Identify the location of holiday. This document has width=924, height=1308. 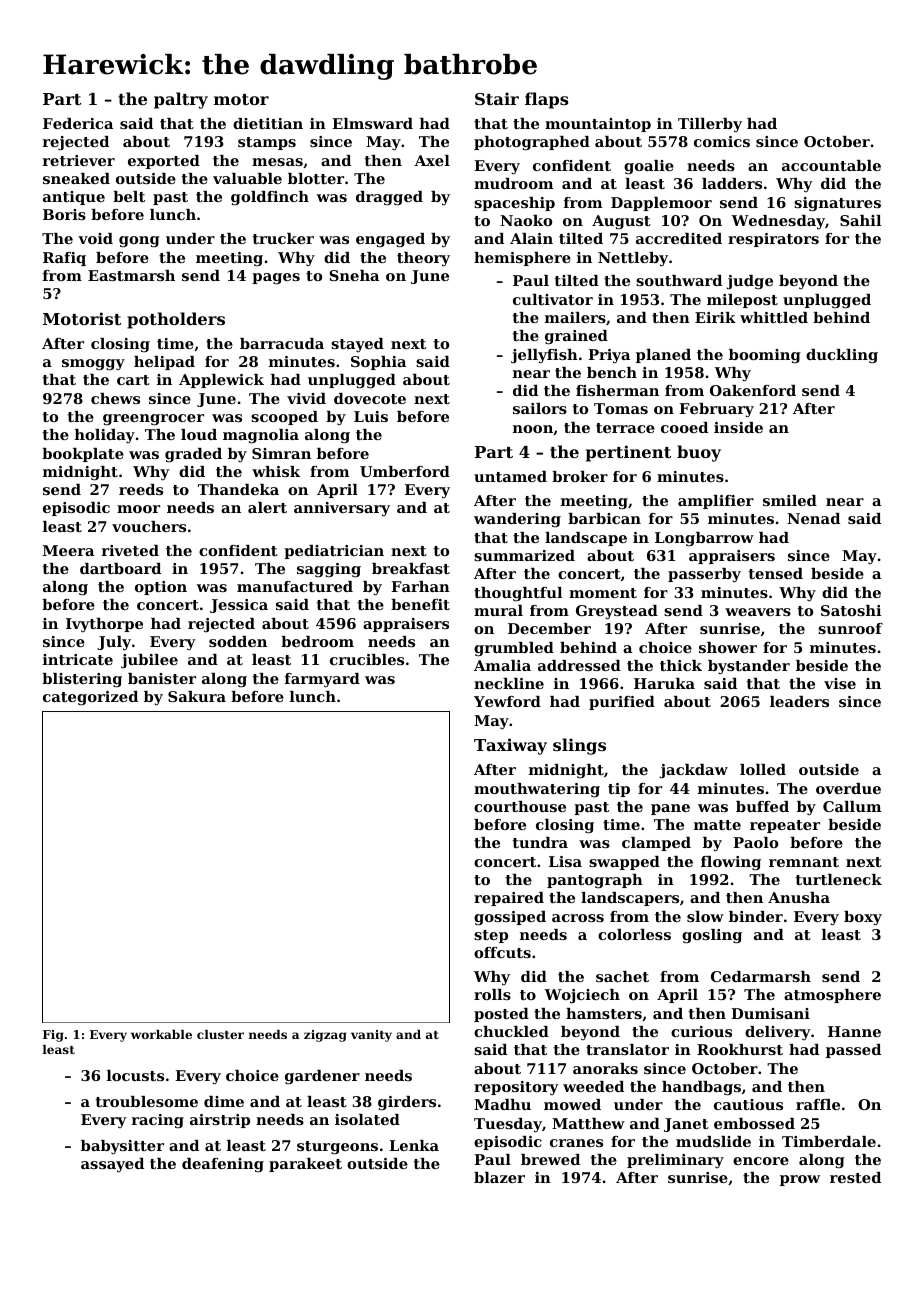
(105, 436).
